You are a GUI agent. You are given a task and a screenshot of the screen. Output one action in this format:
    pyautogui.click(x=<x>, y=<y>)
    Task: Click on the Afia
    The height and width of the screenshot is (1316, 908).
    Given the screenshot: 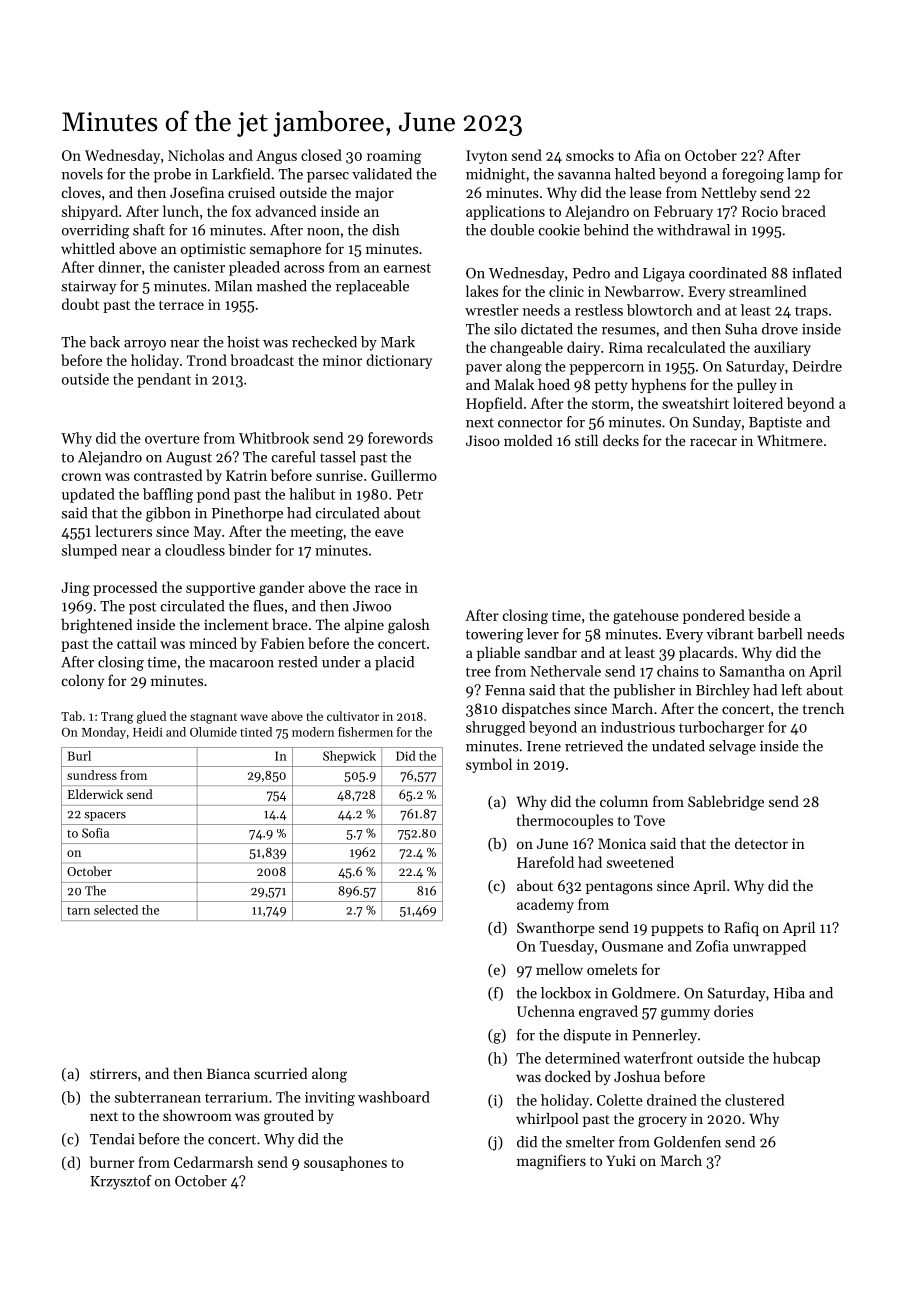 What is the action you would take?
    pyautogui.click(x=647, y=155)
